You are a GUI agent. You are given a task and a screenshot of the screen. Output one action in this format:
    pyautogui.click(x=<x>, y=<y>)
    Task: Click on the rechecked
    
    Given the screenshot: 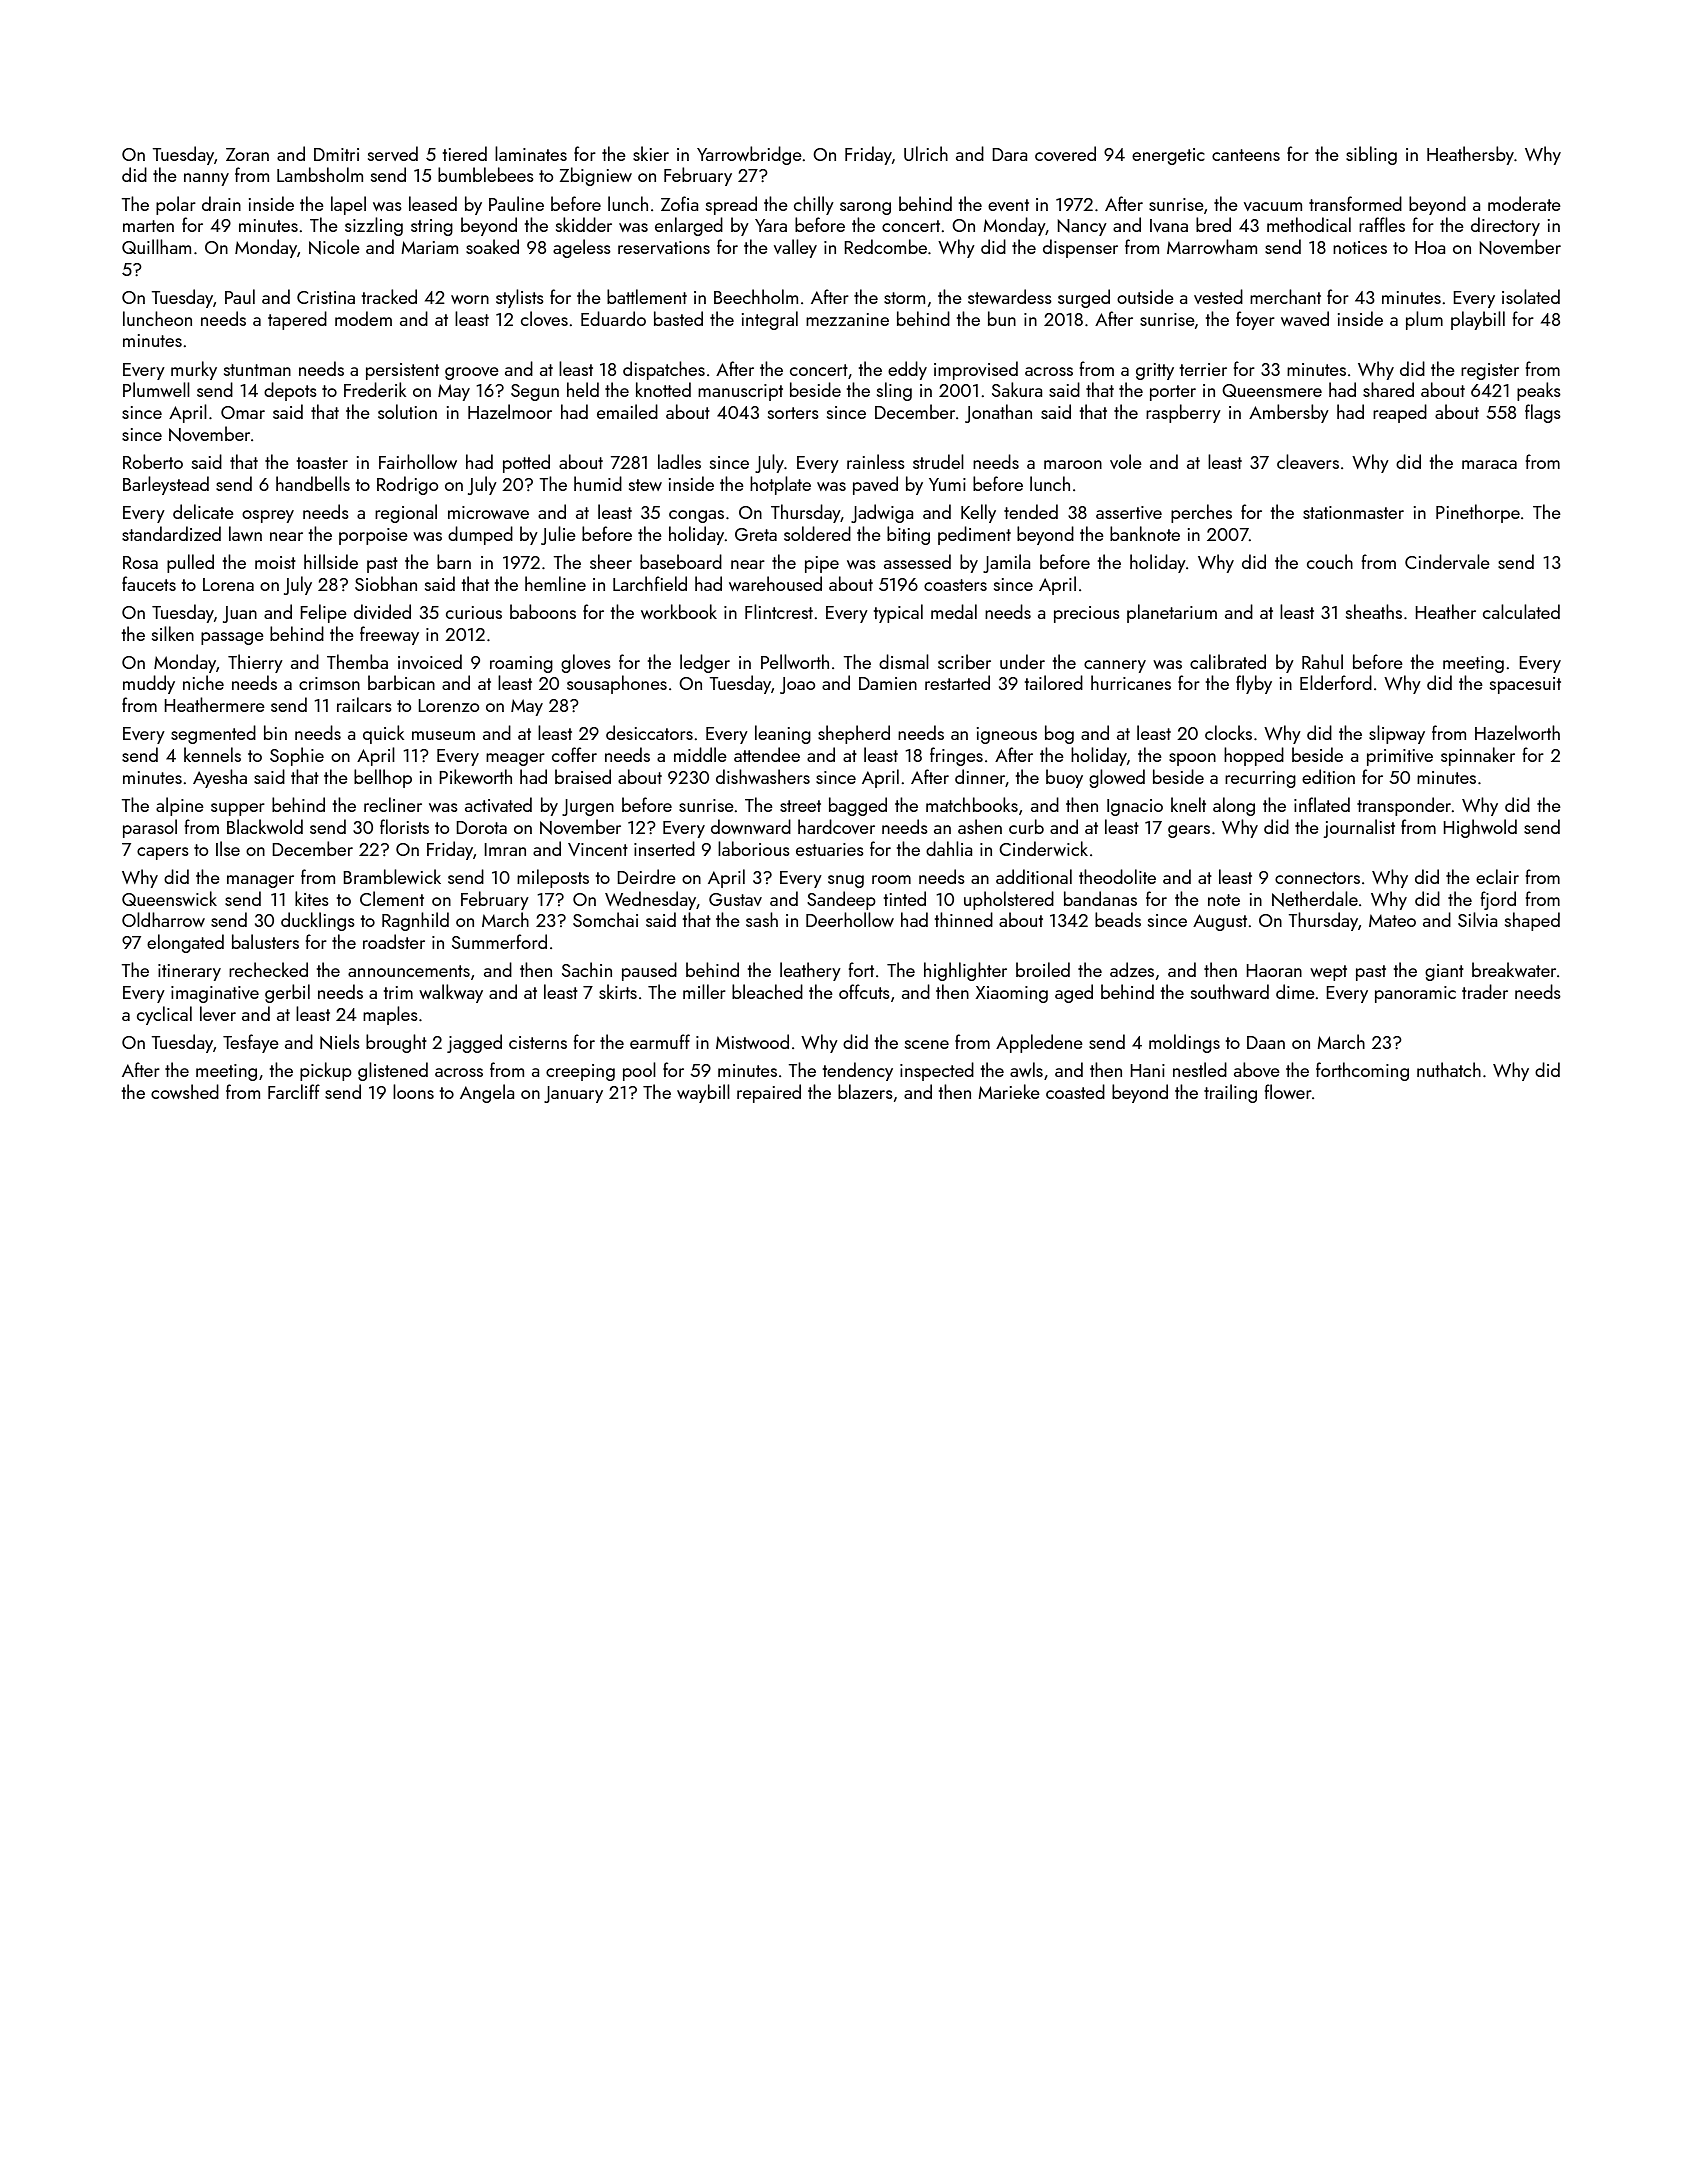 What is the action you would take?
    pyautogui.click(x=268, y=969)
